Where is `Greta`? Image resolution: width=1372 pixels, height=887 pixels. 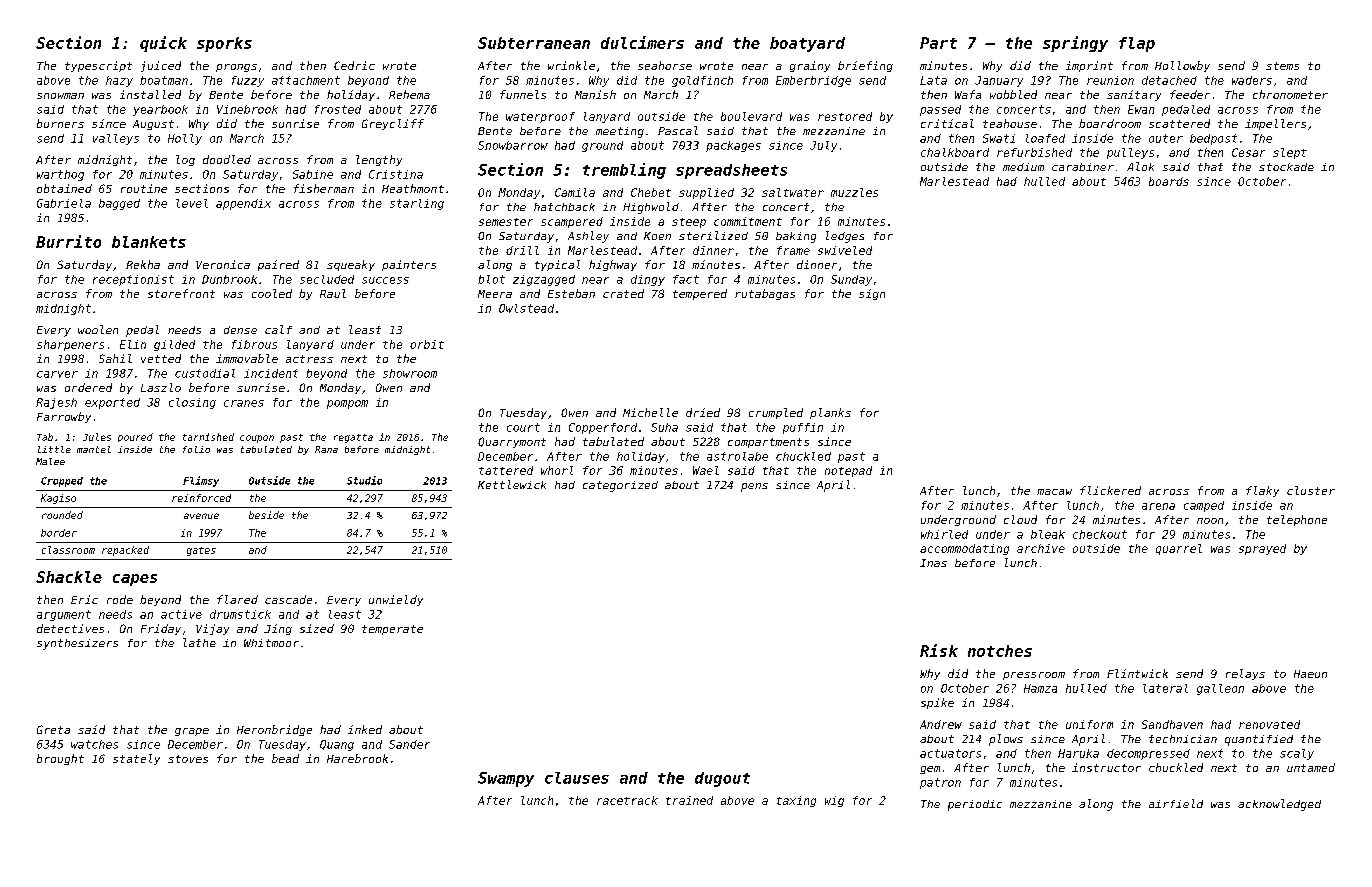 Greta is located at coordinates (53, 729).
